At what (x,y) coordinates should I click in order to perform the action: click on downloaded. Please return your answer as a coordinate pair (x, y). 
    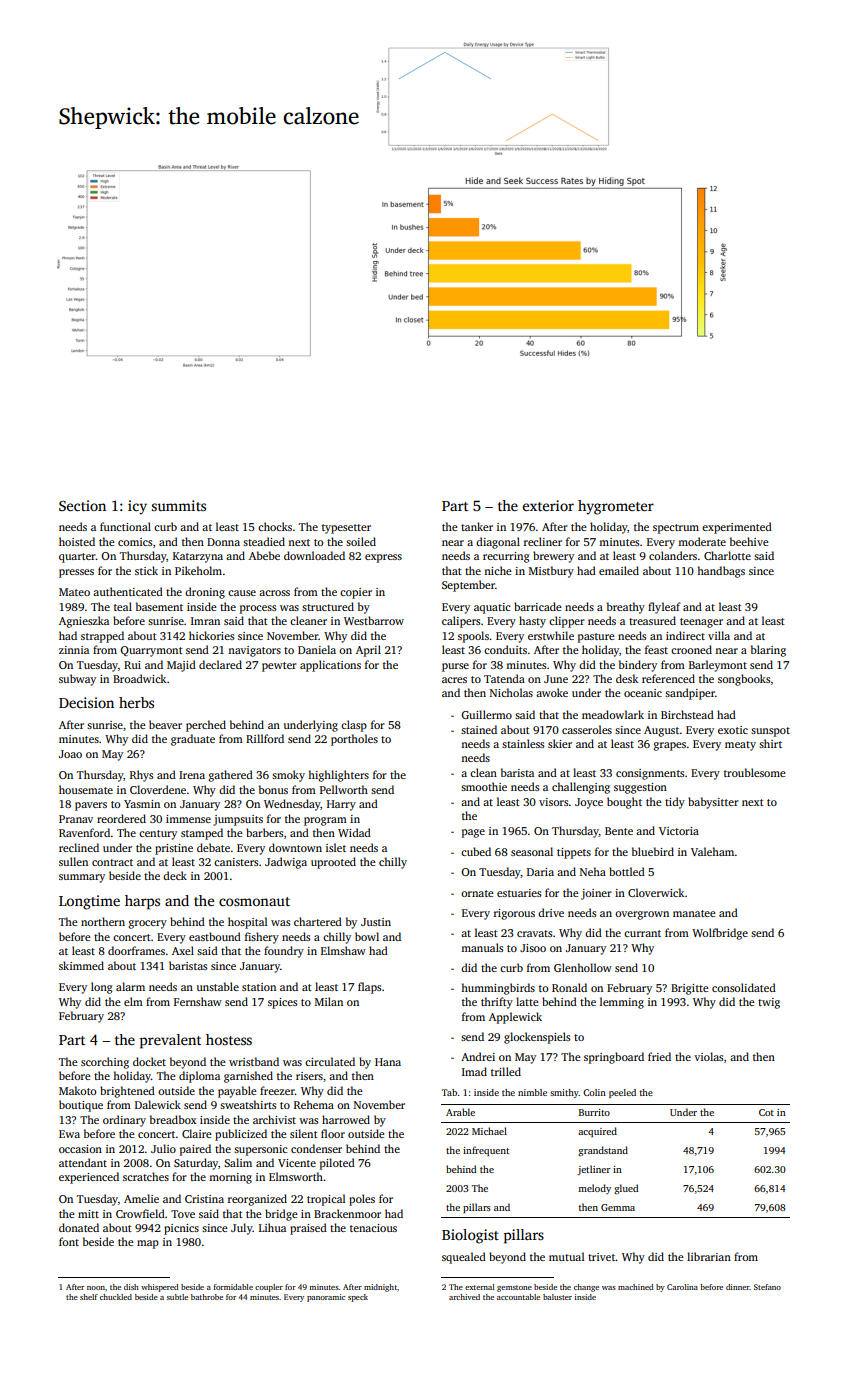
    Looking at the image, I should click on (314, 555).
